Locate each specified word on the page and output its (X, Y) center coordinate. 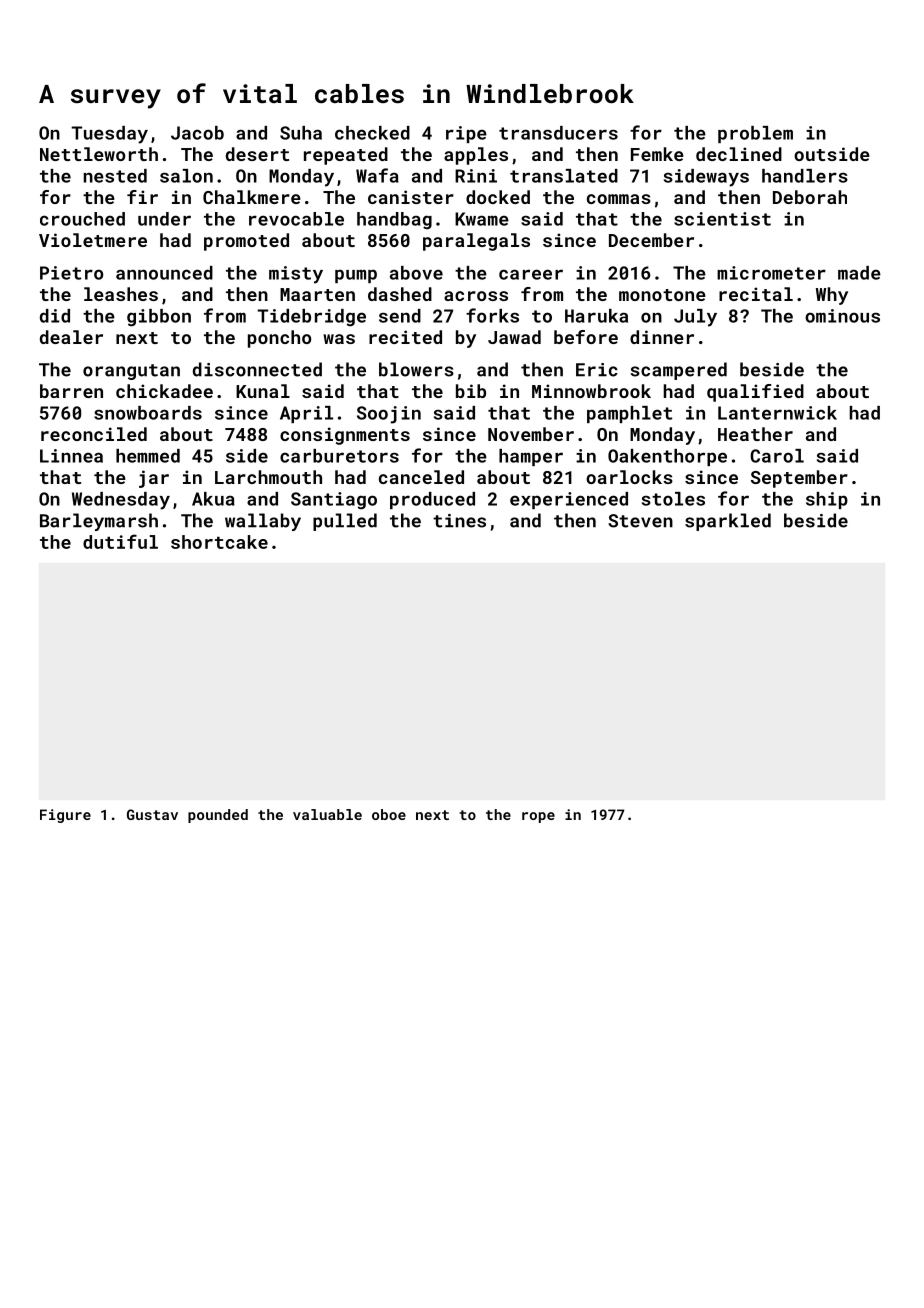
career (531, 274)
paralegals (476, 242)
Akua (213, 499)
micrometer (771, 273)
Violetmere (93, 240)
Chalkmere (252, 197)
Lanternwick (777, 413)
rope (538, 817)
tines (459, 521)
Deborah (810, 197)
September (799, 479)
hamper (531, 457)
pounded (218, 816)
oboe (389, 814)
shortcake (219, 542)
